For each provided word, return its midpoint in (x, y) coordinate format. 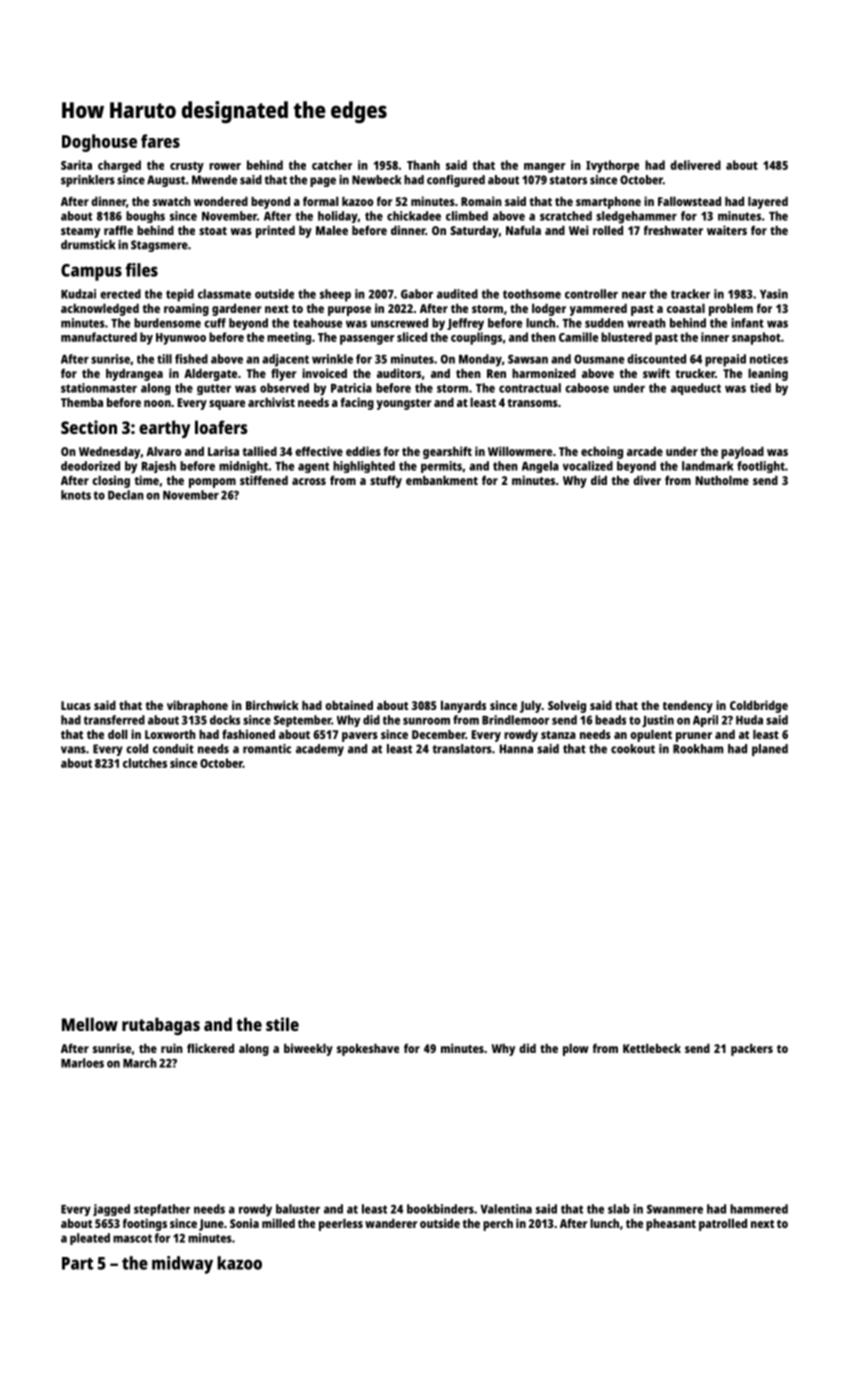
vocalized (588, 466)
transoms (532, 403)
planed (770, 750)
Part (77, 1263)
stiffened (264, 480)
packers (752, 1050)
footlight (761, 467)
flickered (210, 1048)
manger (544, 168)
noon (157, 403)
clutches (145, 763)
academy (320, 750)
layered (768, 203)
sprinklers (88, 181)
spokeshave (368, 1050)
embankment (442, 480)
